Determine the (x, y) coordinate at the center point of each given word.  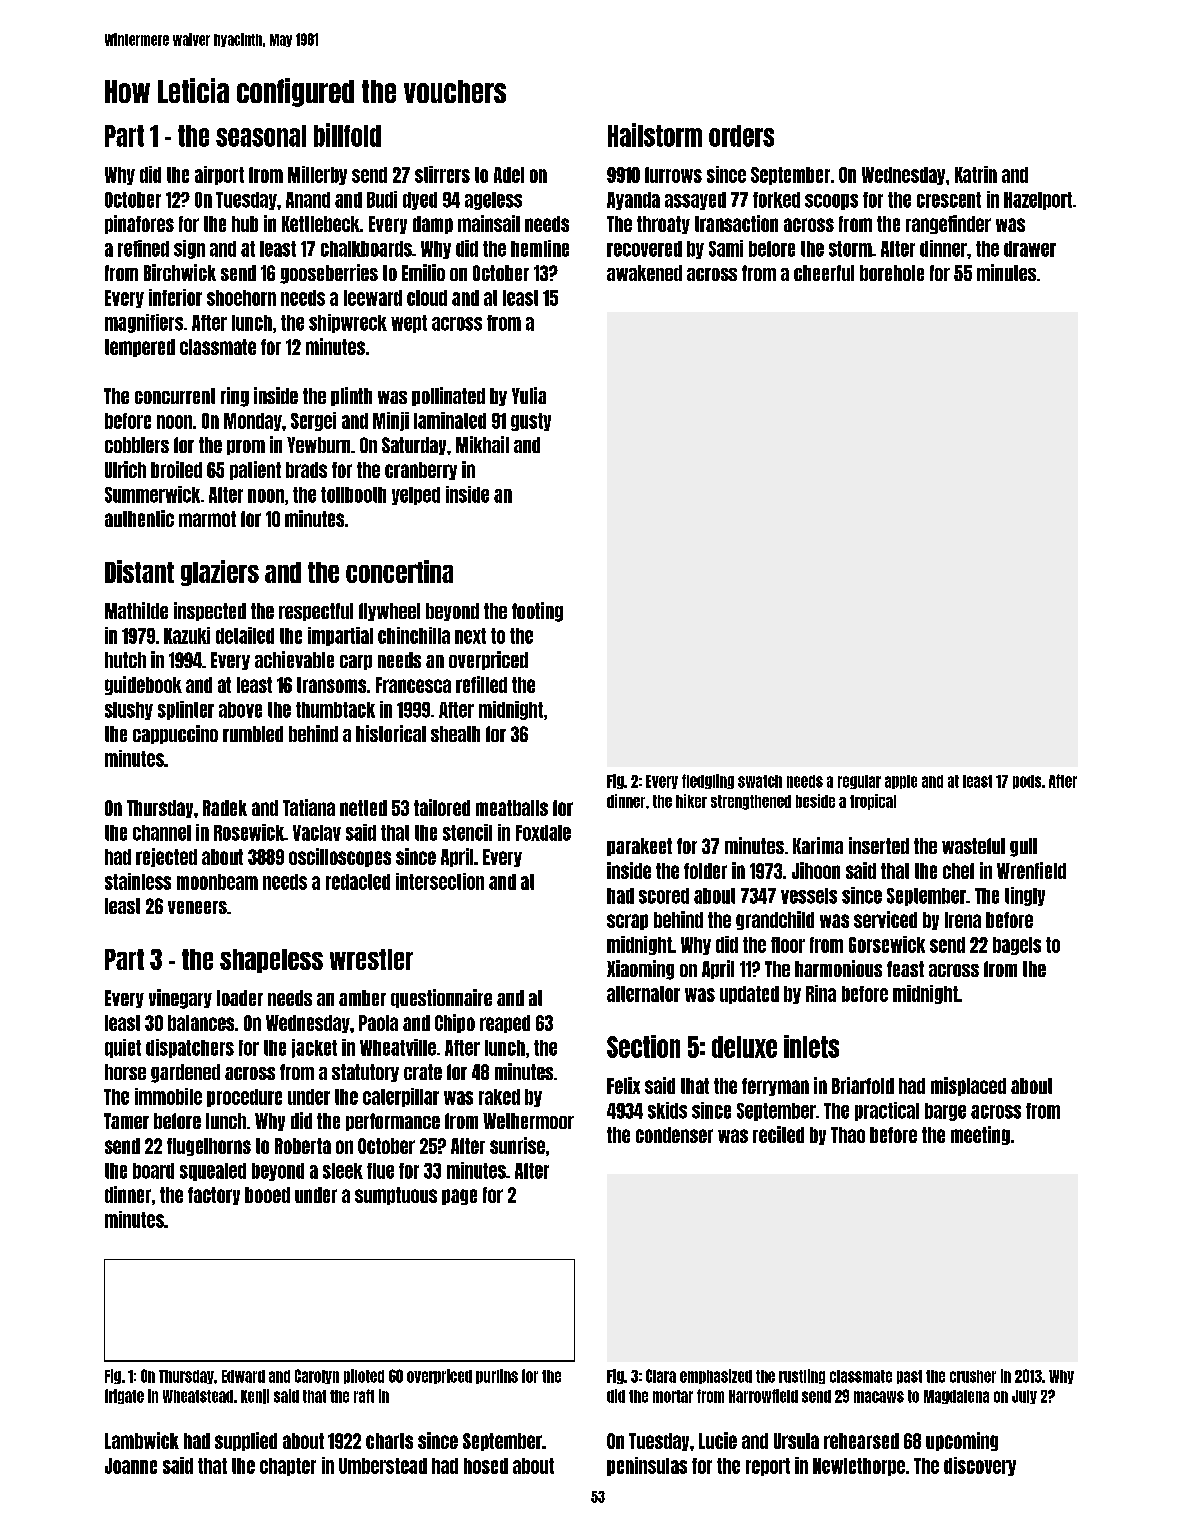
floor (788, 945)
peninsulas (647, 1466)
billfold (347, 135)
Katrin (976, 174)
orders (741, 136)
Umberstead (383, 1466)
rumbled (253, 734)
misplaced (968, 1086)
